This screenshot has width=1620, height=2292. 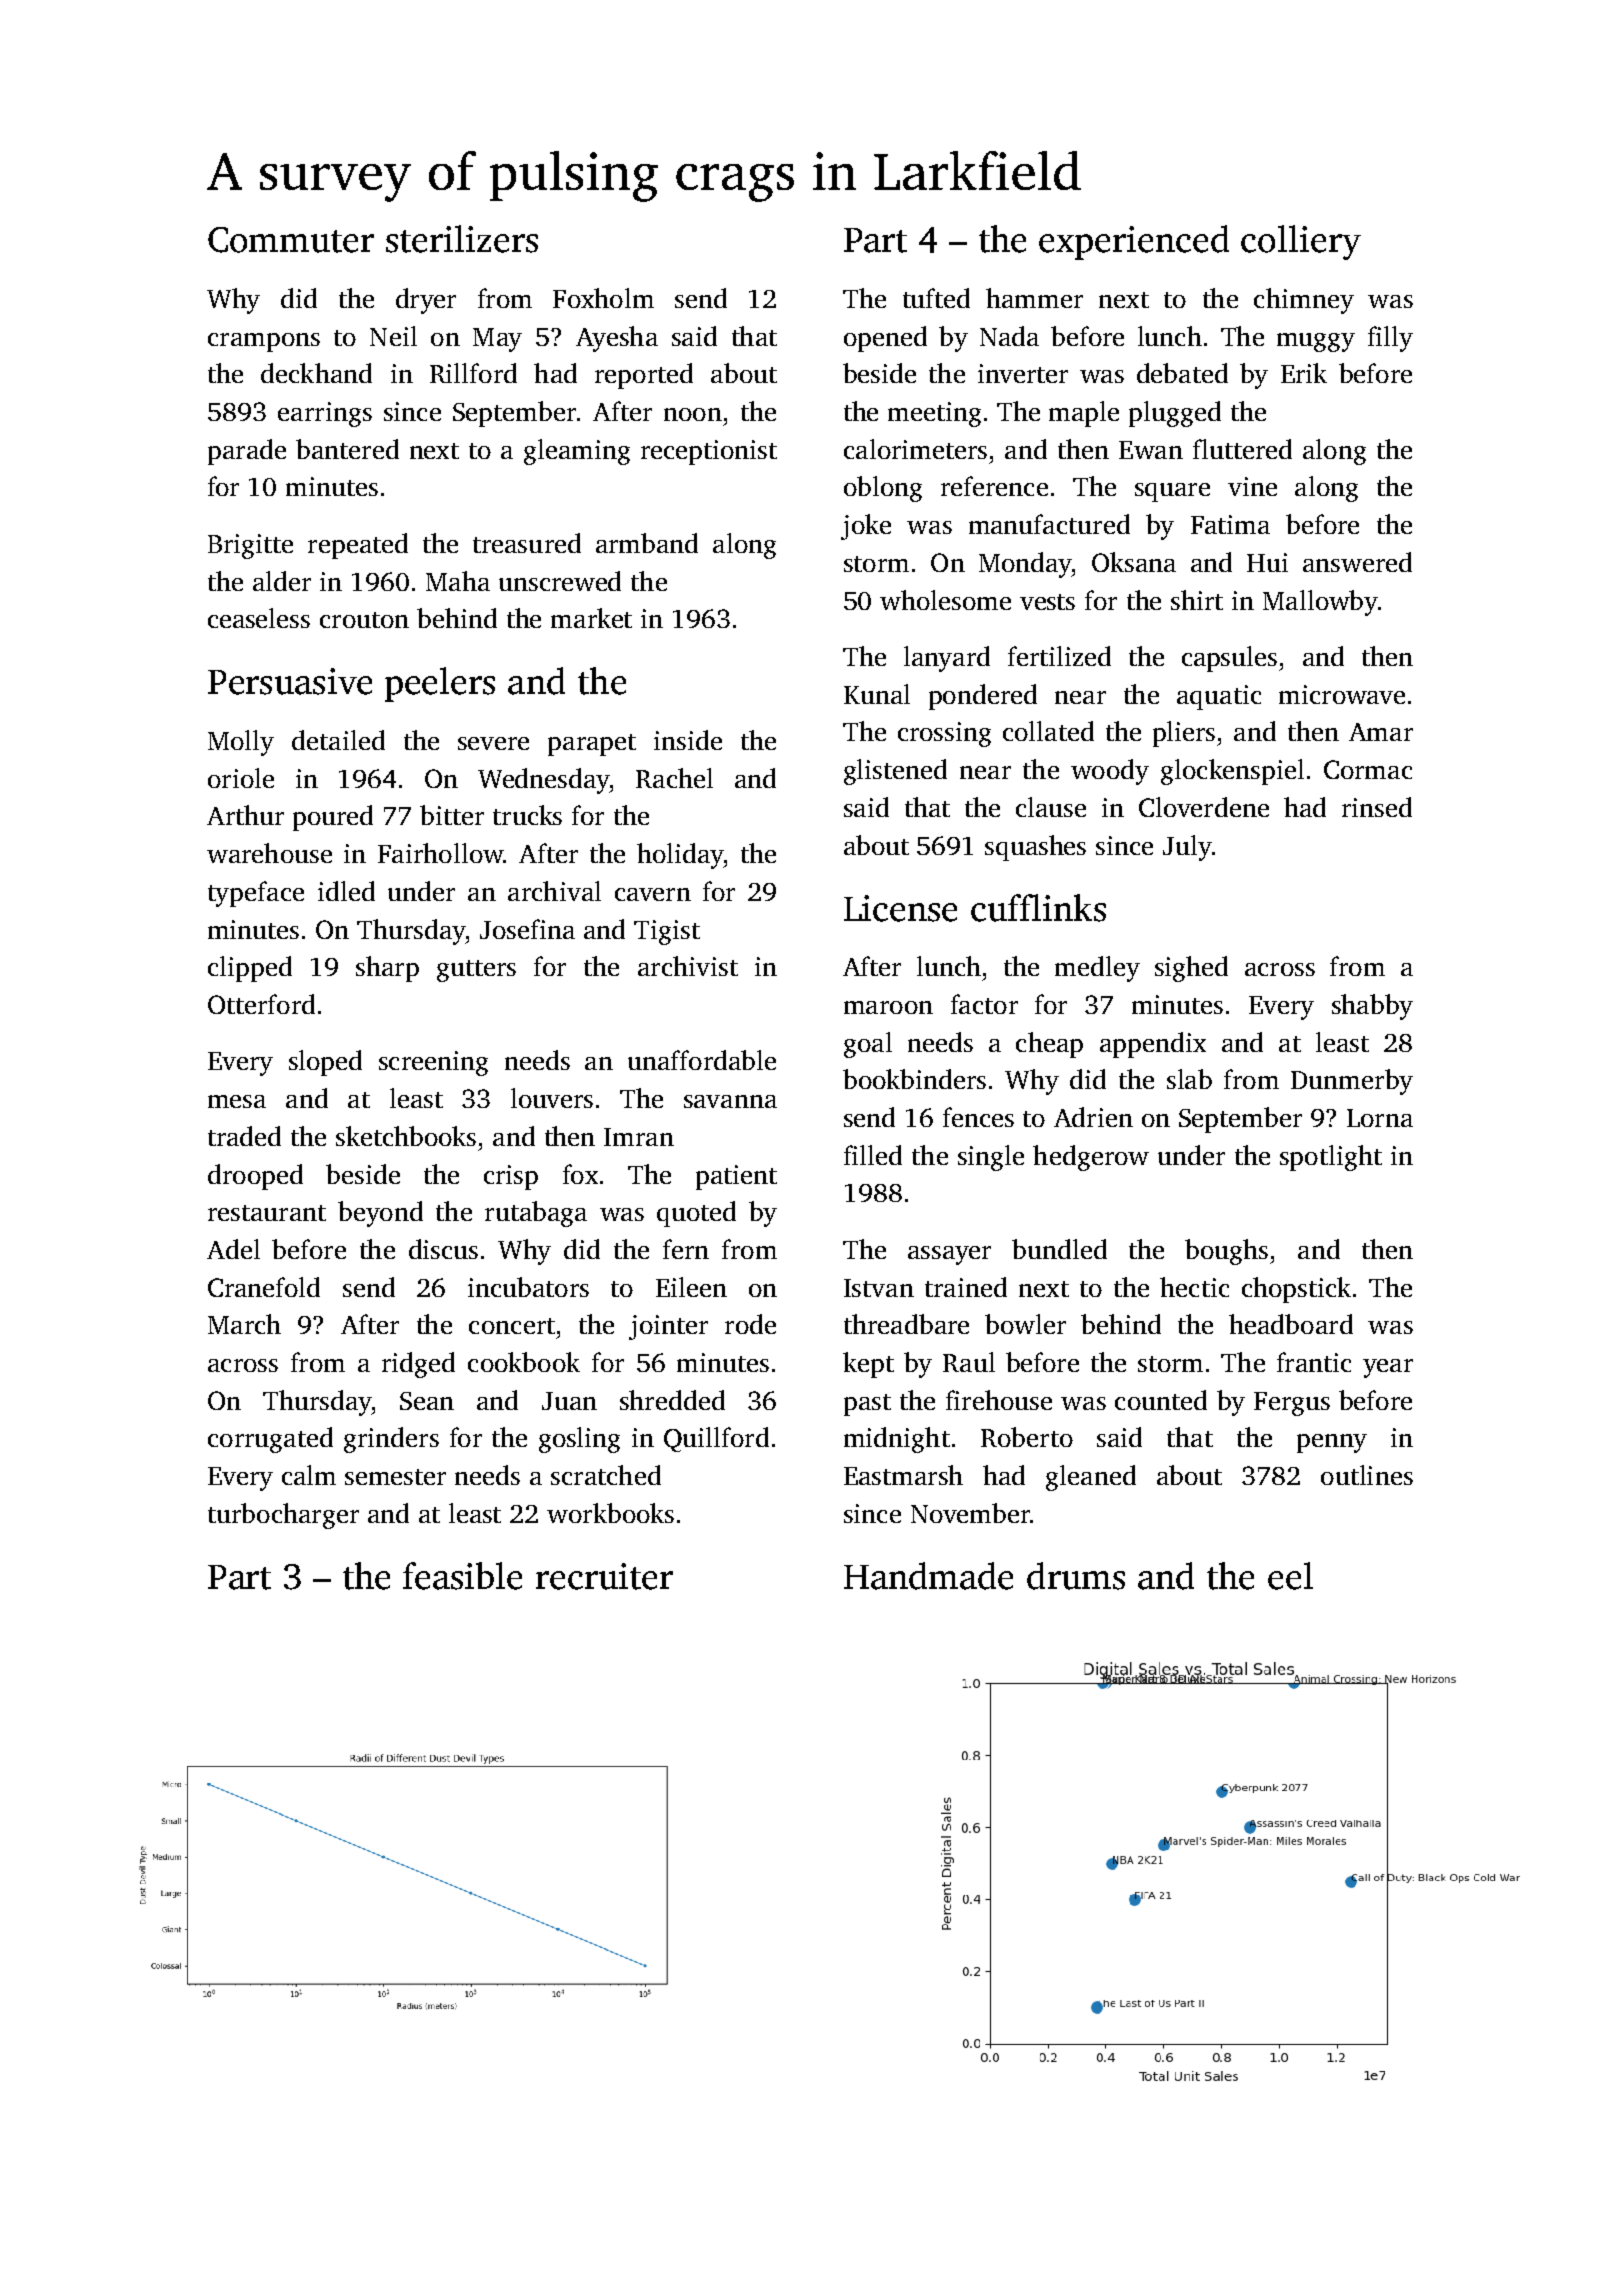 I want to click on market, so click(x=591, y=618).
